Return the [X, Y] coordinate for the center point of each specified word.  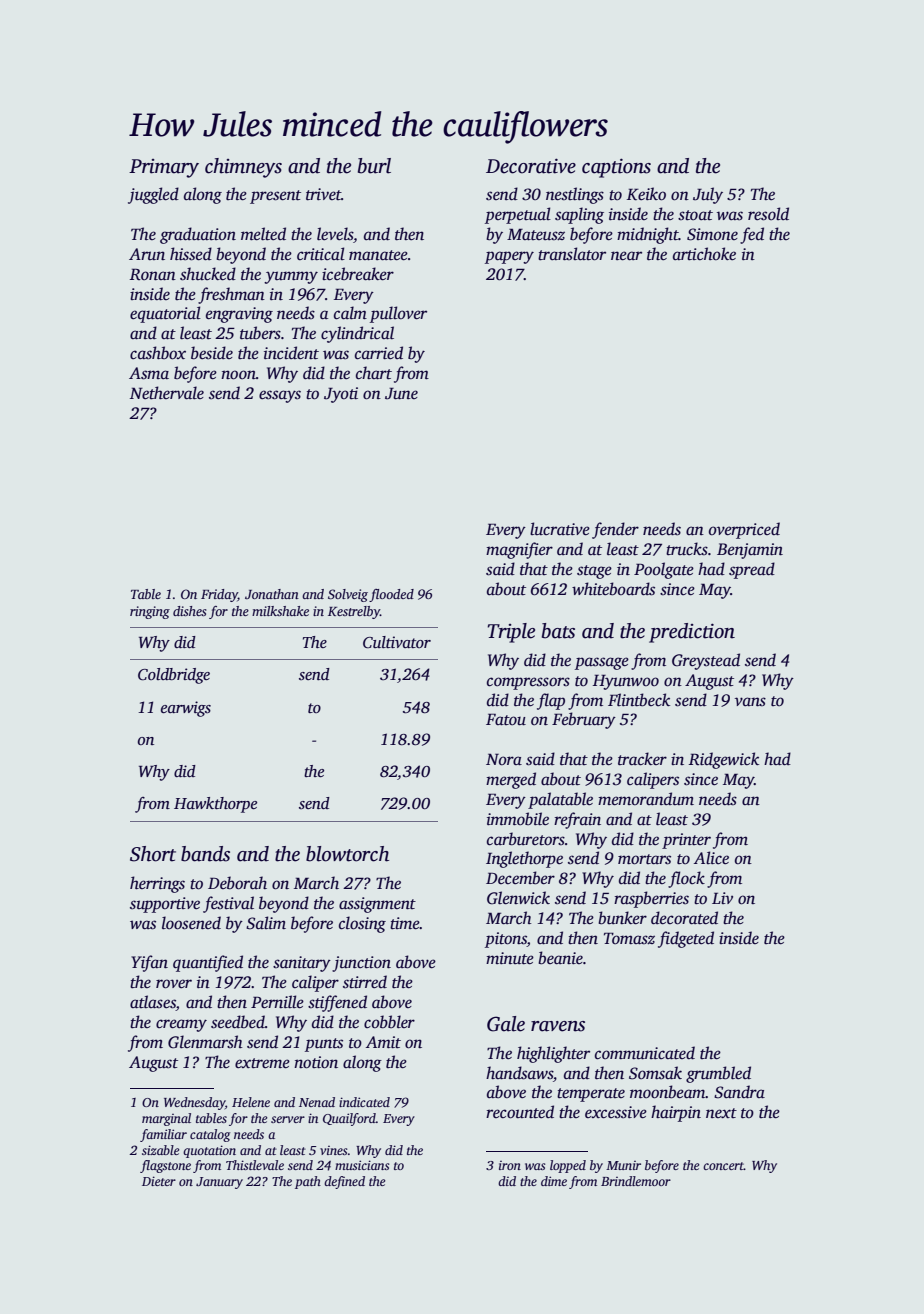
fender [615, 530]
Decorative [531, 166]
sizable [161, 1150]
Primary [164, 168]
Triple [511, 633]
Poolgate [664, 570]
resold [768, 214]
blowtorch [347, 854]
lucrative [560, 529]
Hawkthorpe [215, 805]
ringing [150, 612]
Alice [711, 857]
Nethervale [167, 393]
